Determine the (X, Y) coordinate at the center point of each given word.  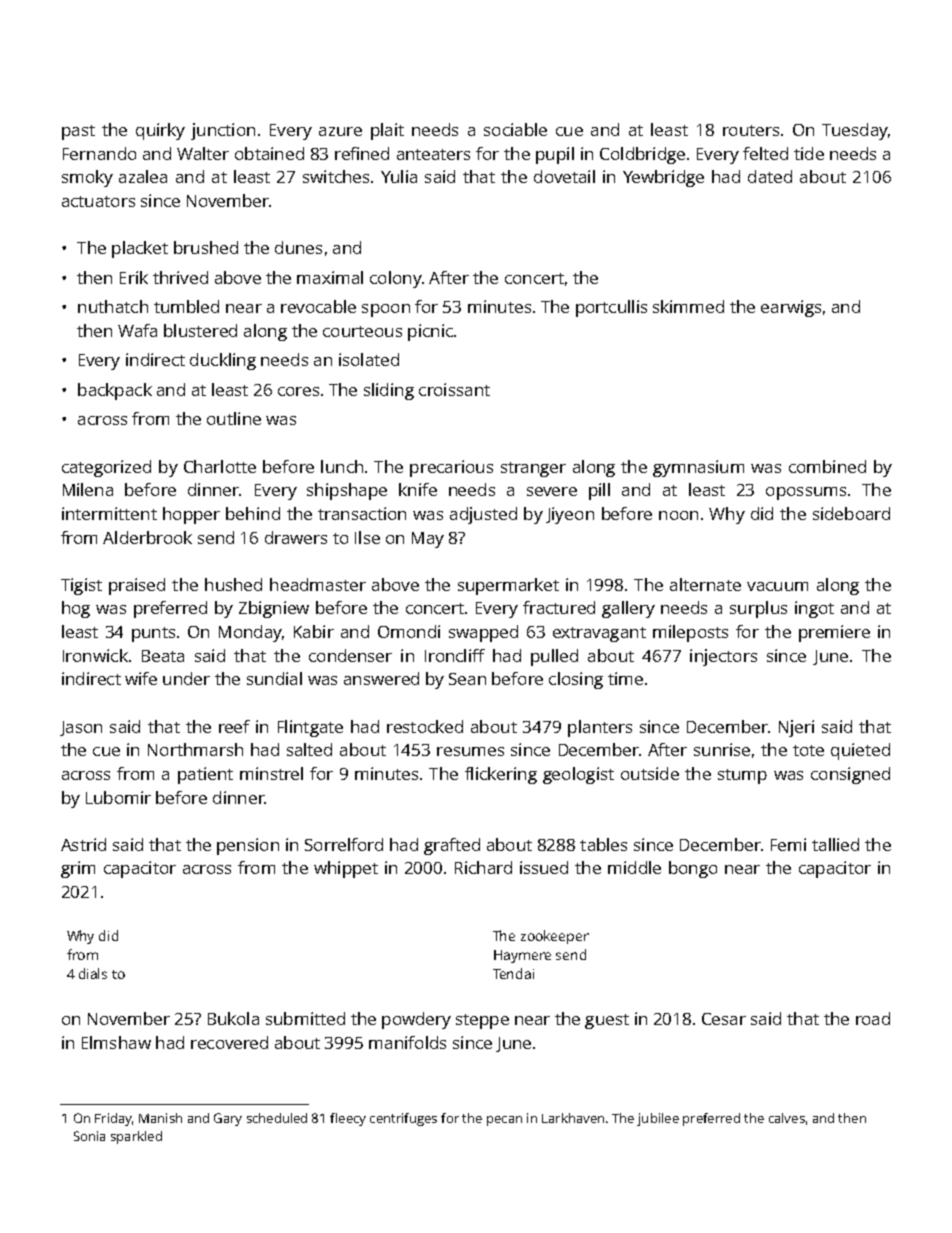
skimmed (688, 306)
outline (234, 418)
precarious (451, 468)
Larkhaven (573, 1118)
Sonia (89, 1136)
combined (827, 466)
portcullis (611, 308)
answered (381, 678)
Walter (203, 153)
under (186, 678)
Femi (788, 844)
